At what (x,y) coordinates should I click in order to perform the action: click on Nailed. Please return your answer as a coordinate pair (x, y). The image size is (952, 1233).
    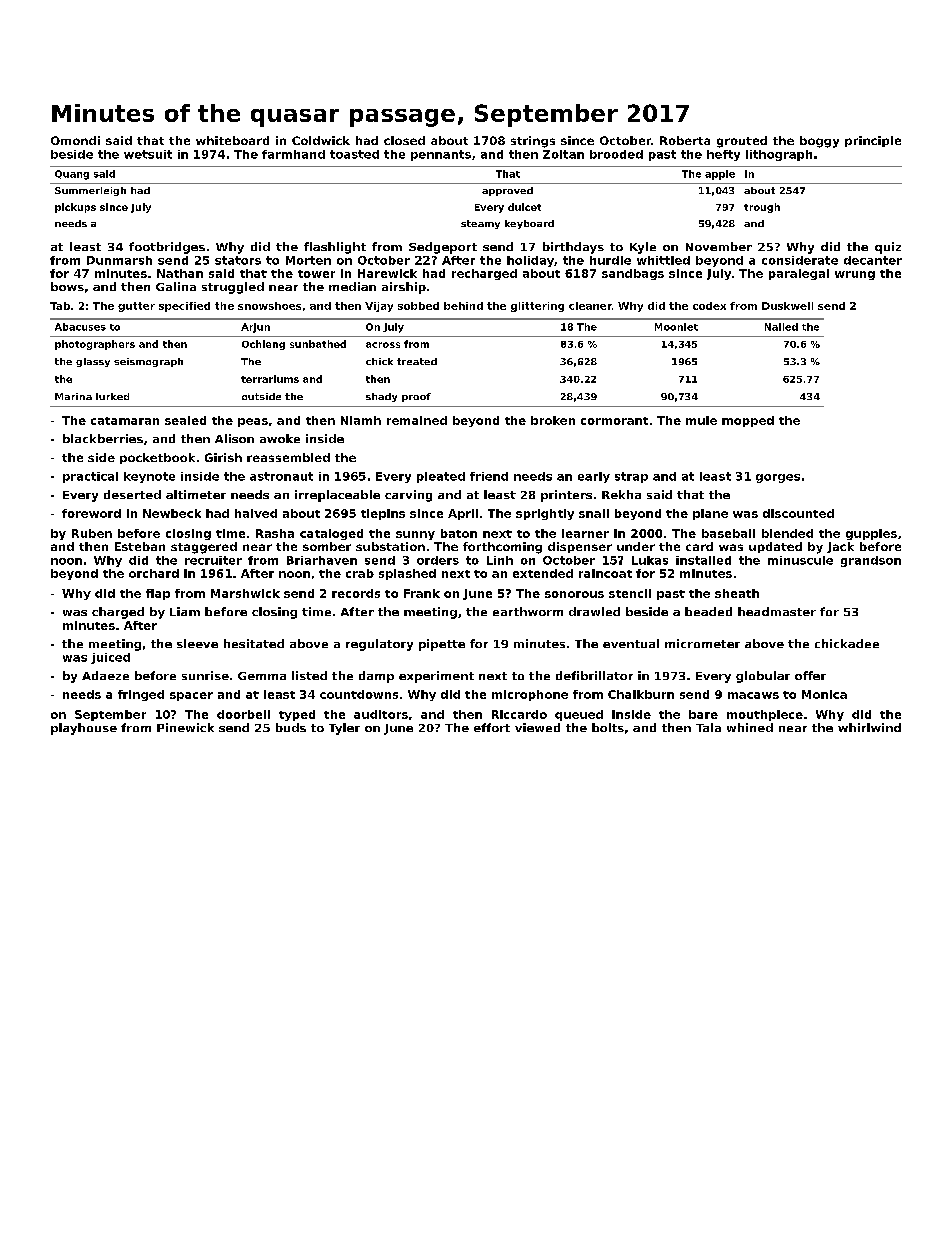
    Looking at the image, I should click on (781, 327).
